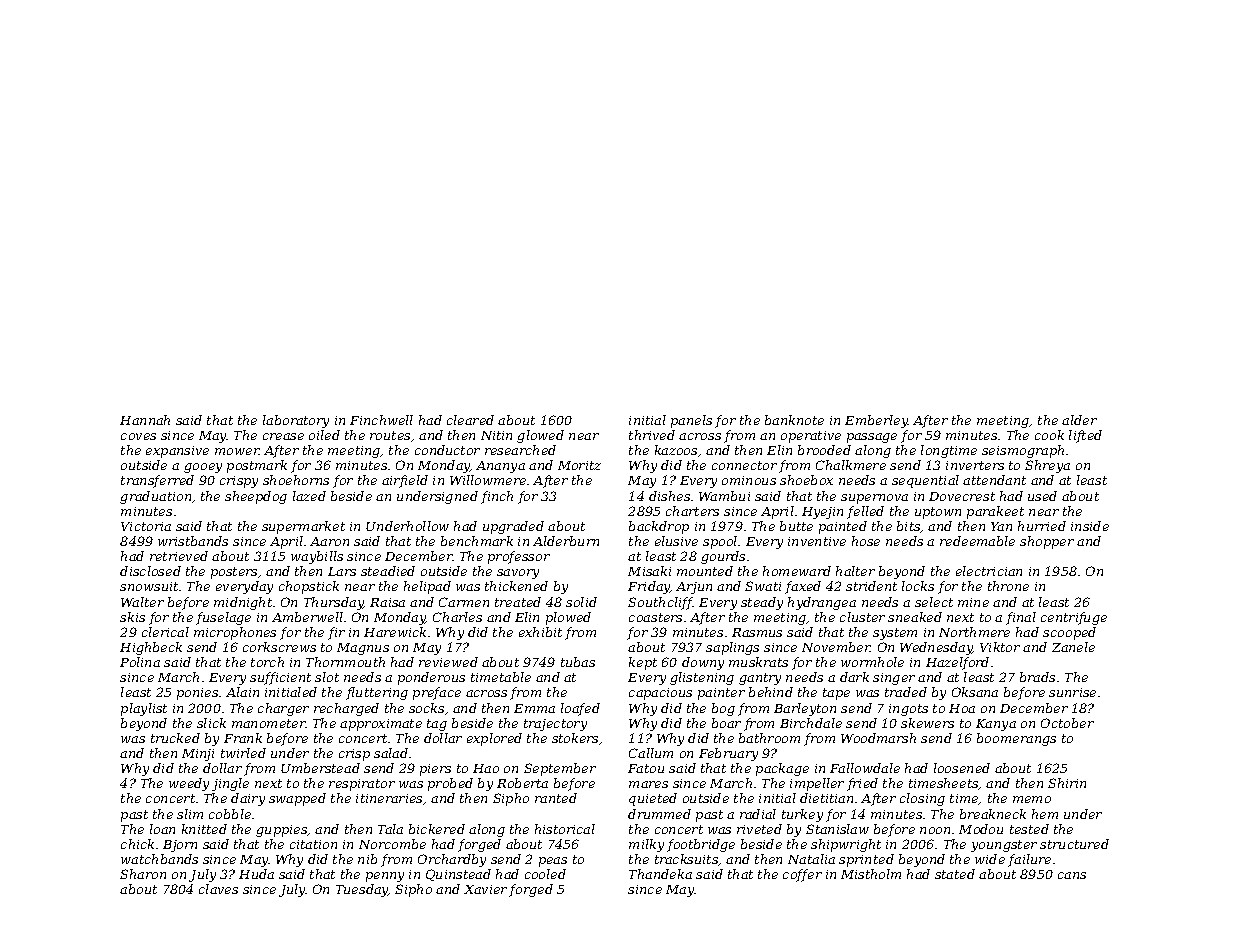 This image has width=1233, height=952. Describe the element at coordinates (660, 874) in the image. I see `Thandeka` at that location.
